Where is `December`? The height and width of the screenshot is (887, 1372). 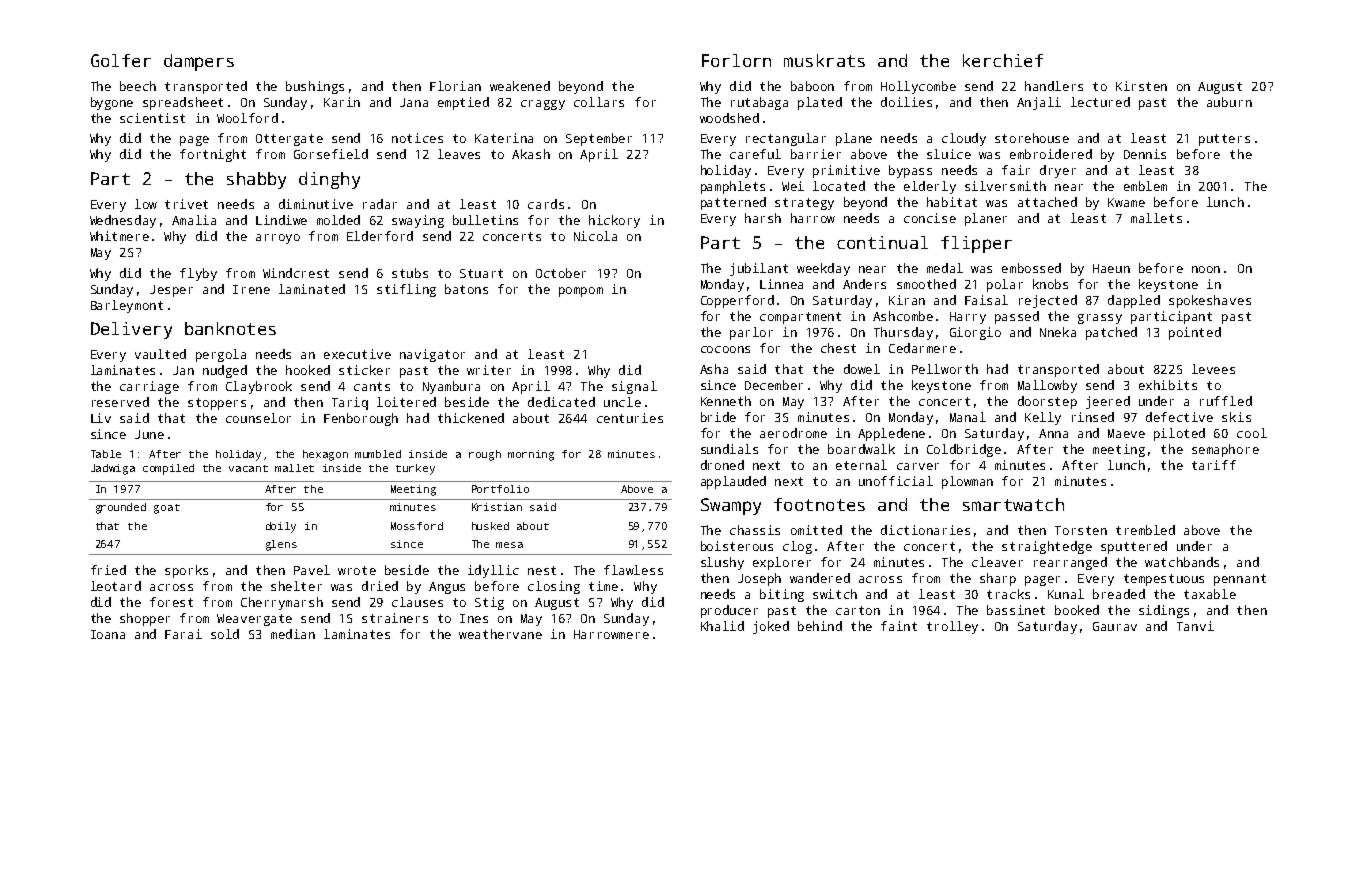 December is located at coordinates (774, 385).
